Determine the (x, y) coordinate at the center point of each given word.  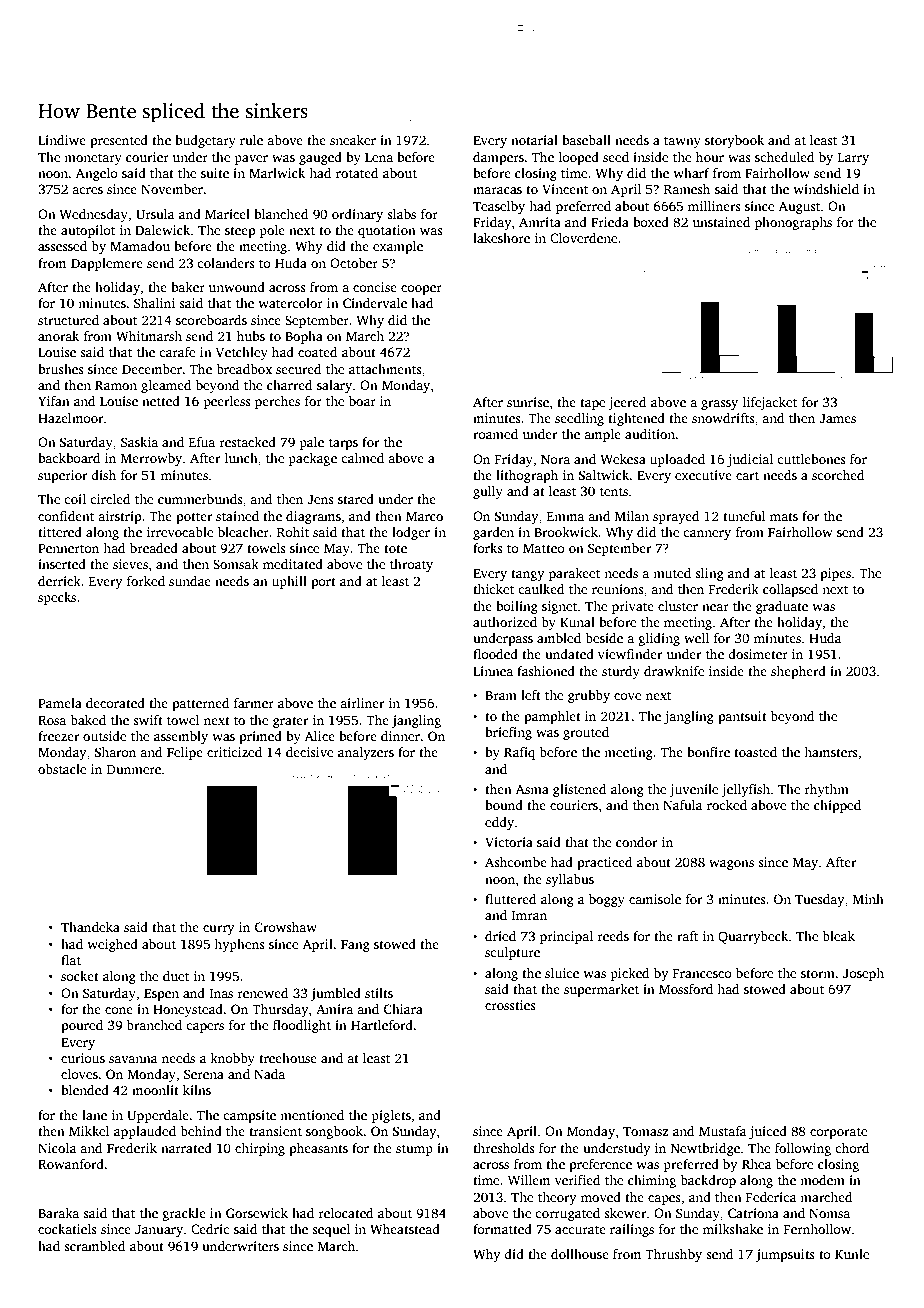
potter (194, 518)
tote (395, 549)
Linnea (493, 671)
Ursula (155, 214)
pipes (835, 574)
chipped (837, 806)
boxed (651, 222)
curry (219, 930)
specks (57, 598)
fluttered (510, 899)
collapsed (790, 590)
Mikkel (89, 1131)
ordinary (357, 215)
